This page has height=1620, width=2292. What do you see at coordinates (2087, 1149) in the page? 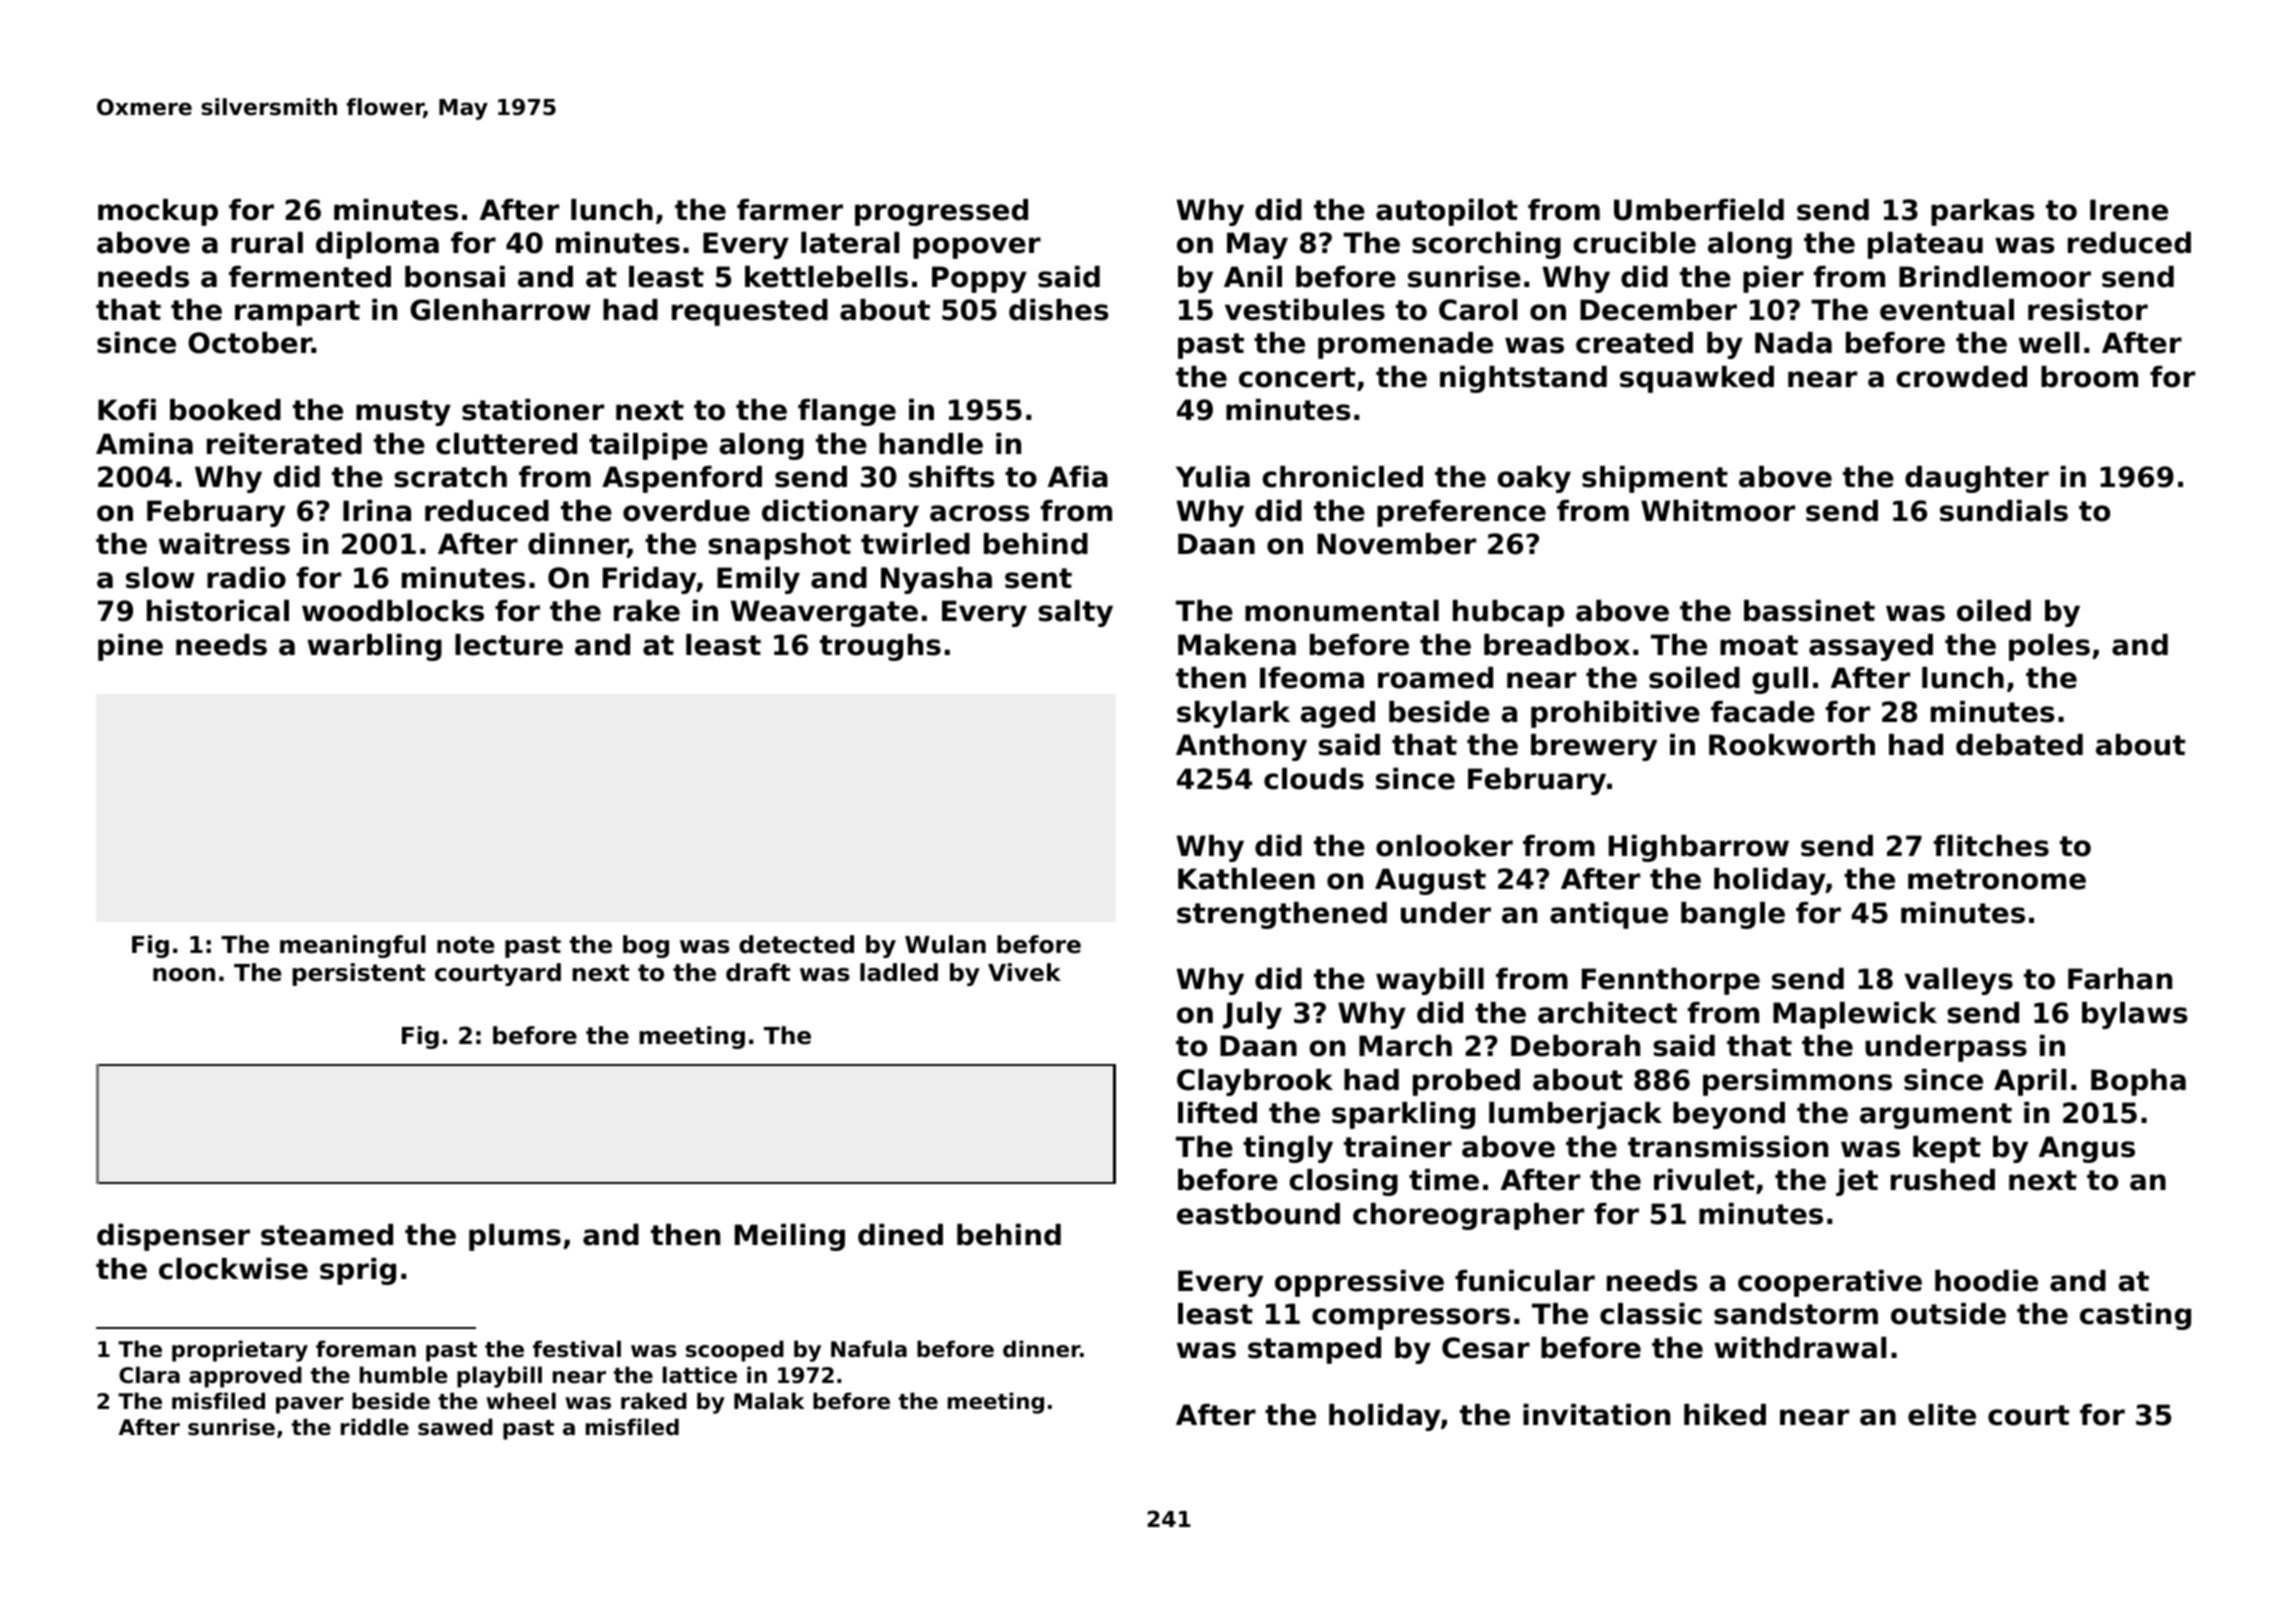
I see `Angus` at bounding box center [2087, 1149].
